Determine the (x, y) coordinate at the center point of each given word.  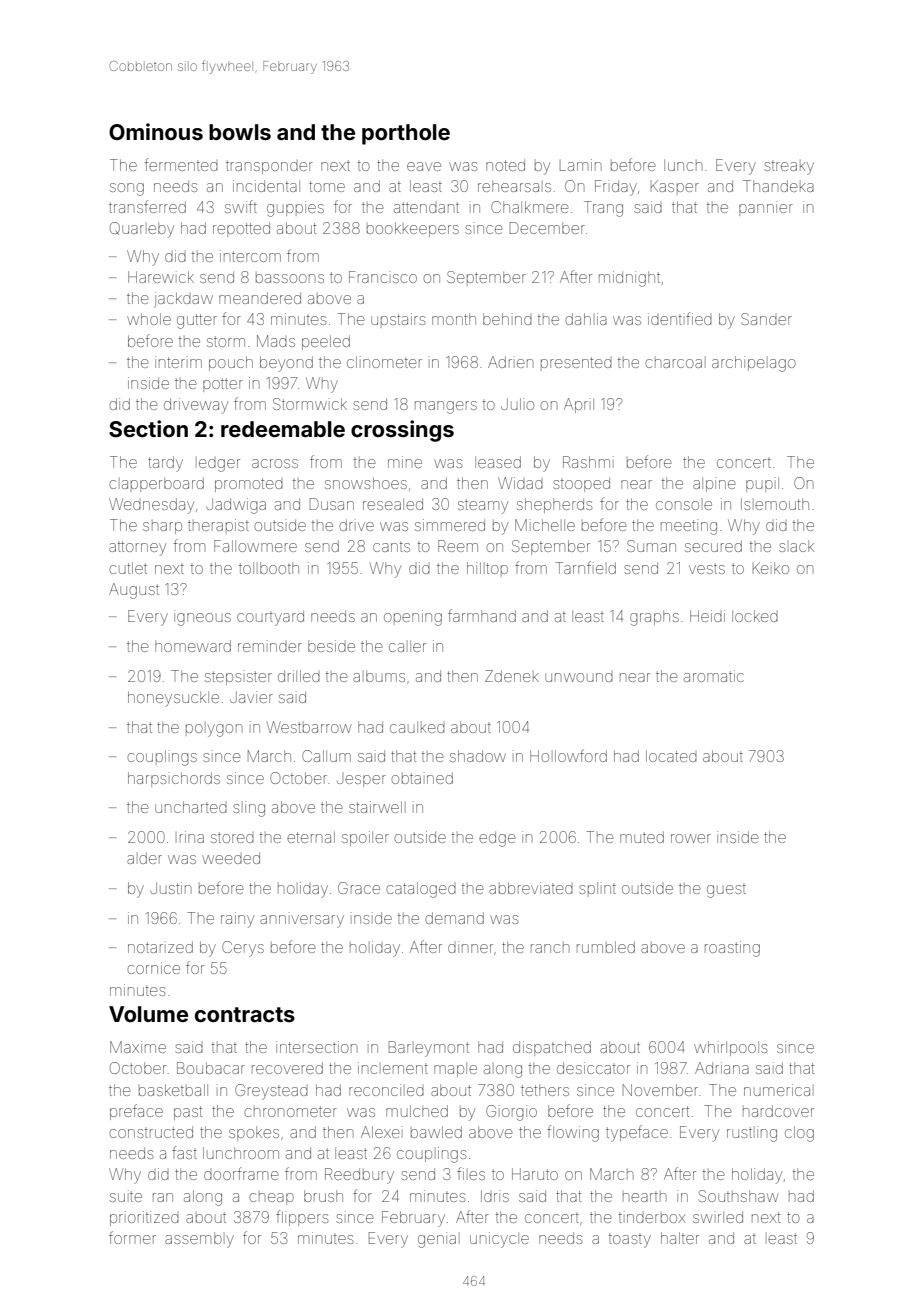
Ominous (156, 131)
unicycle (499, 1240)
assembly (199, 1240)
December (547, 228)
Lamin (580, 165)
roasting (732, 949)
